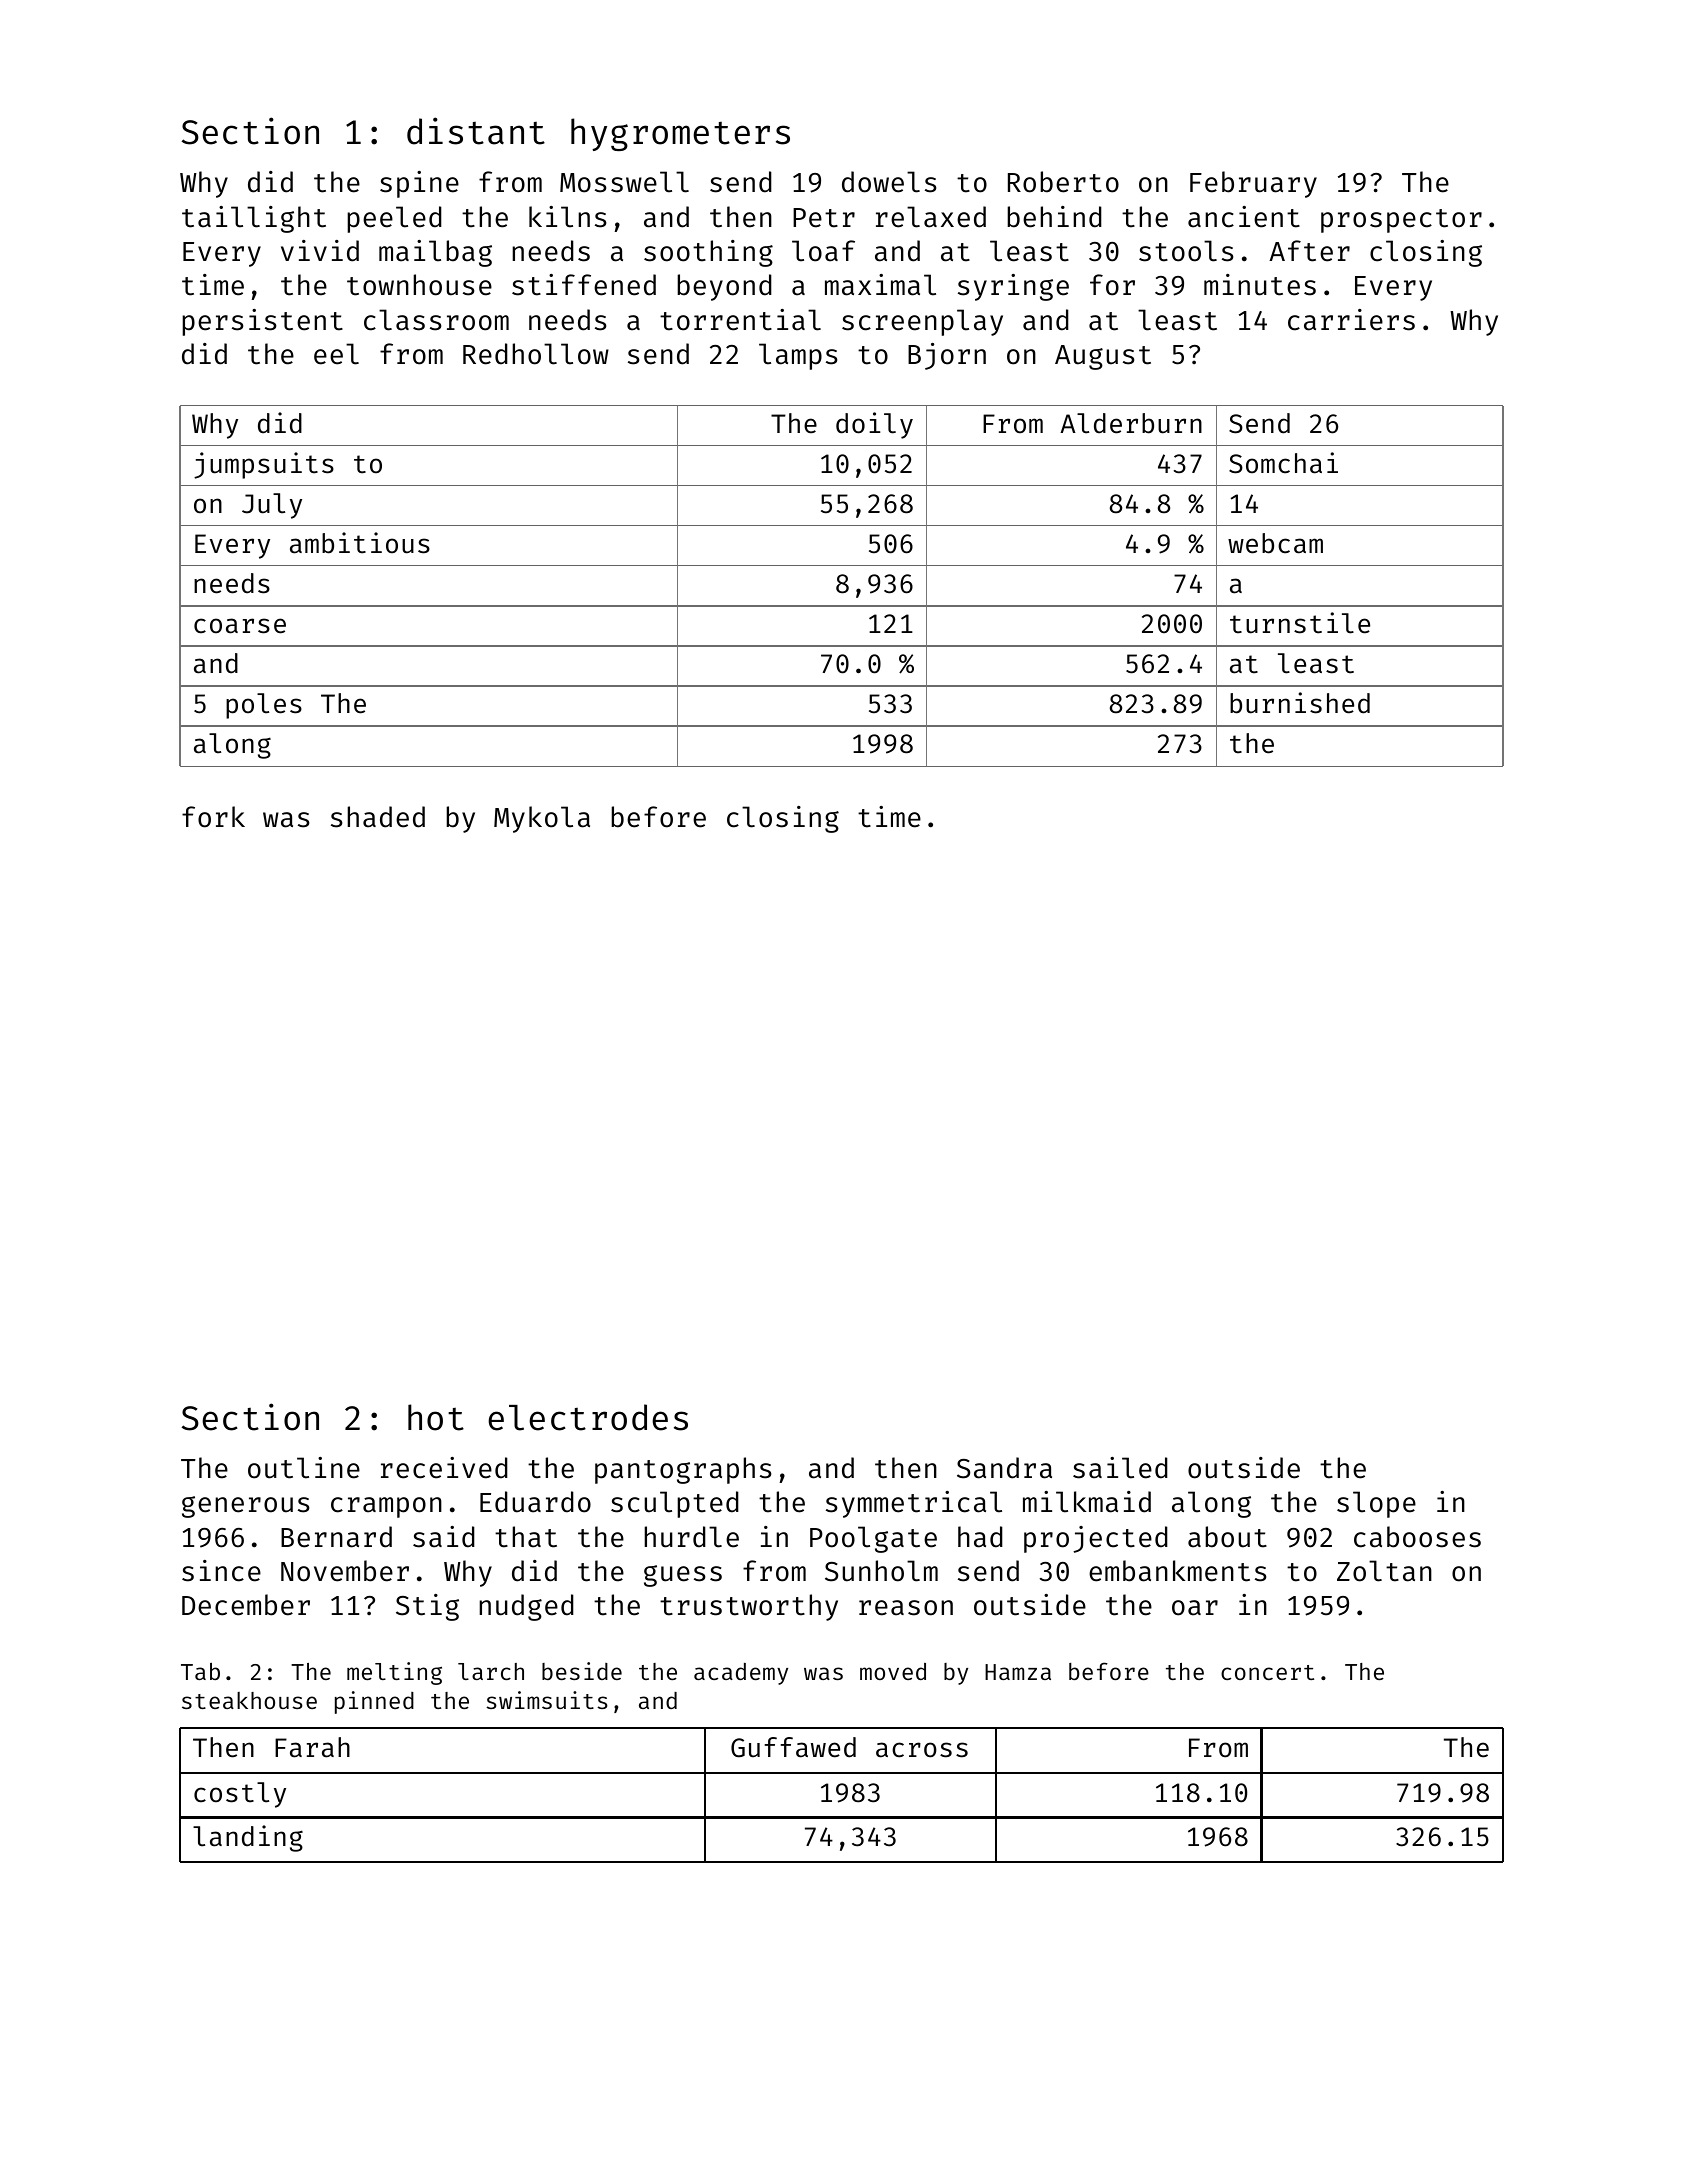  What do you see at coordinates (378, 817) in the screenshot?
I see `shaded` at bounding box center [378, 817].
